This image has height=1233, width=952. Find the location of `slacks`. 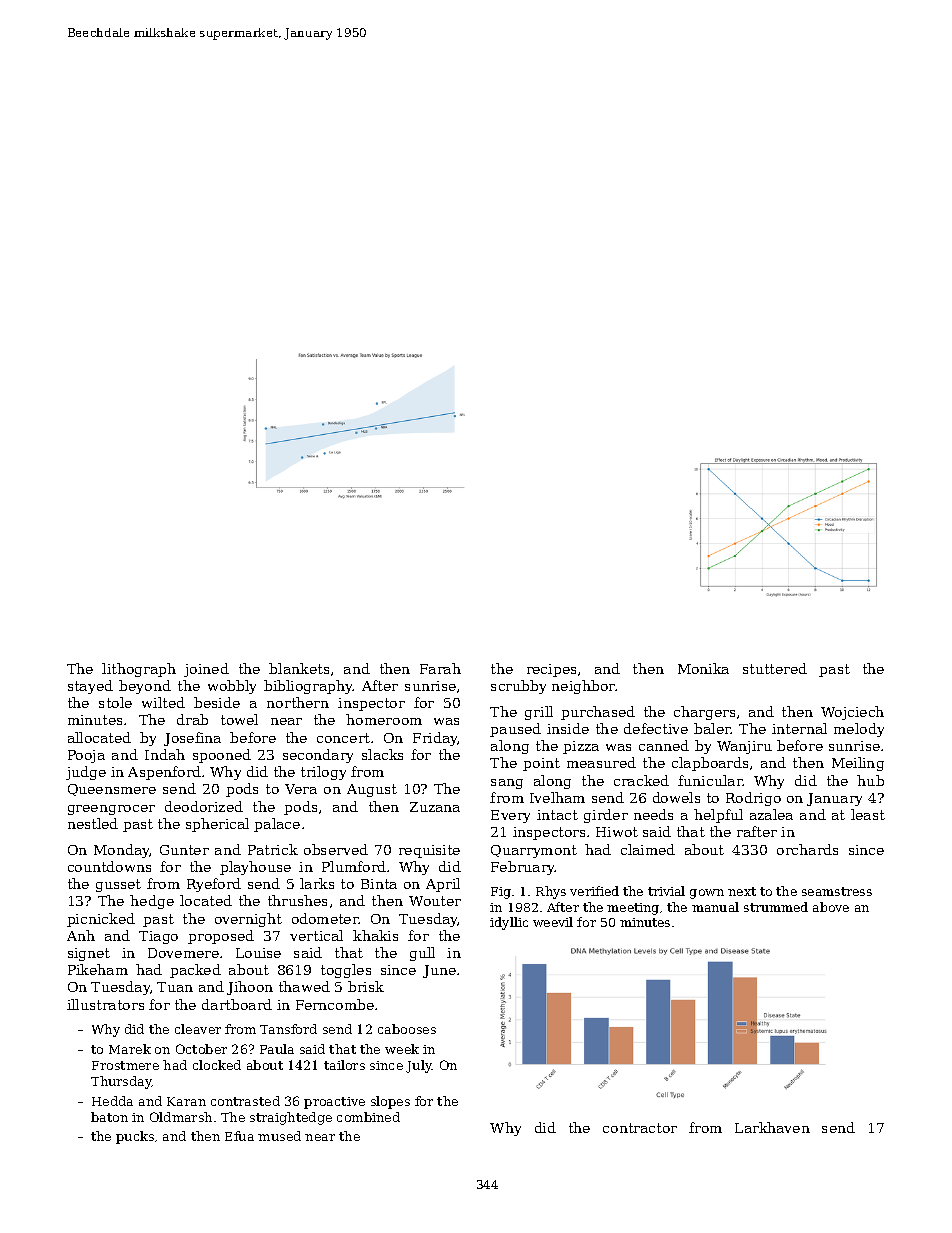

slacks is located at coordinates (382, 754).
